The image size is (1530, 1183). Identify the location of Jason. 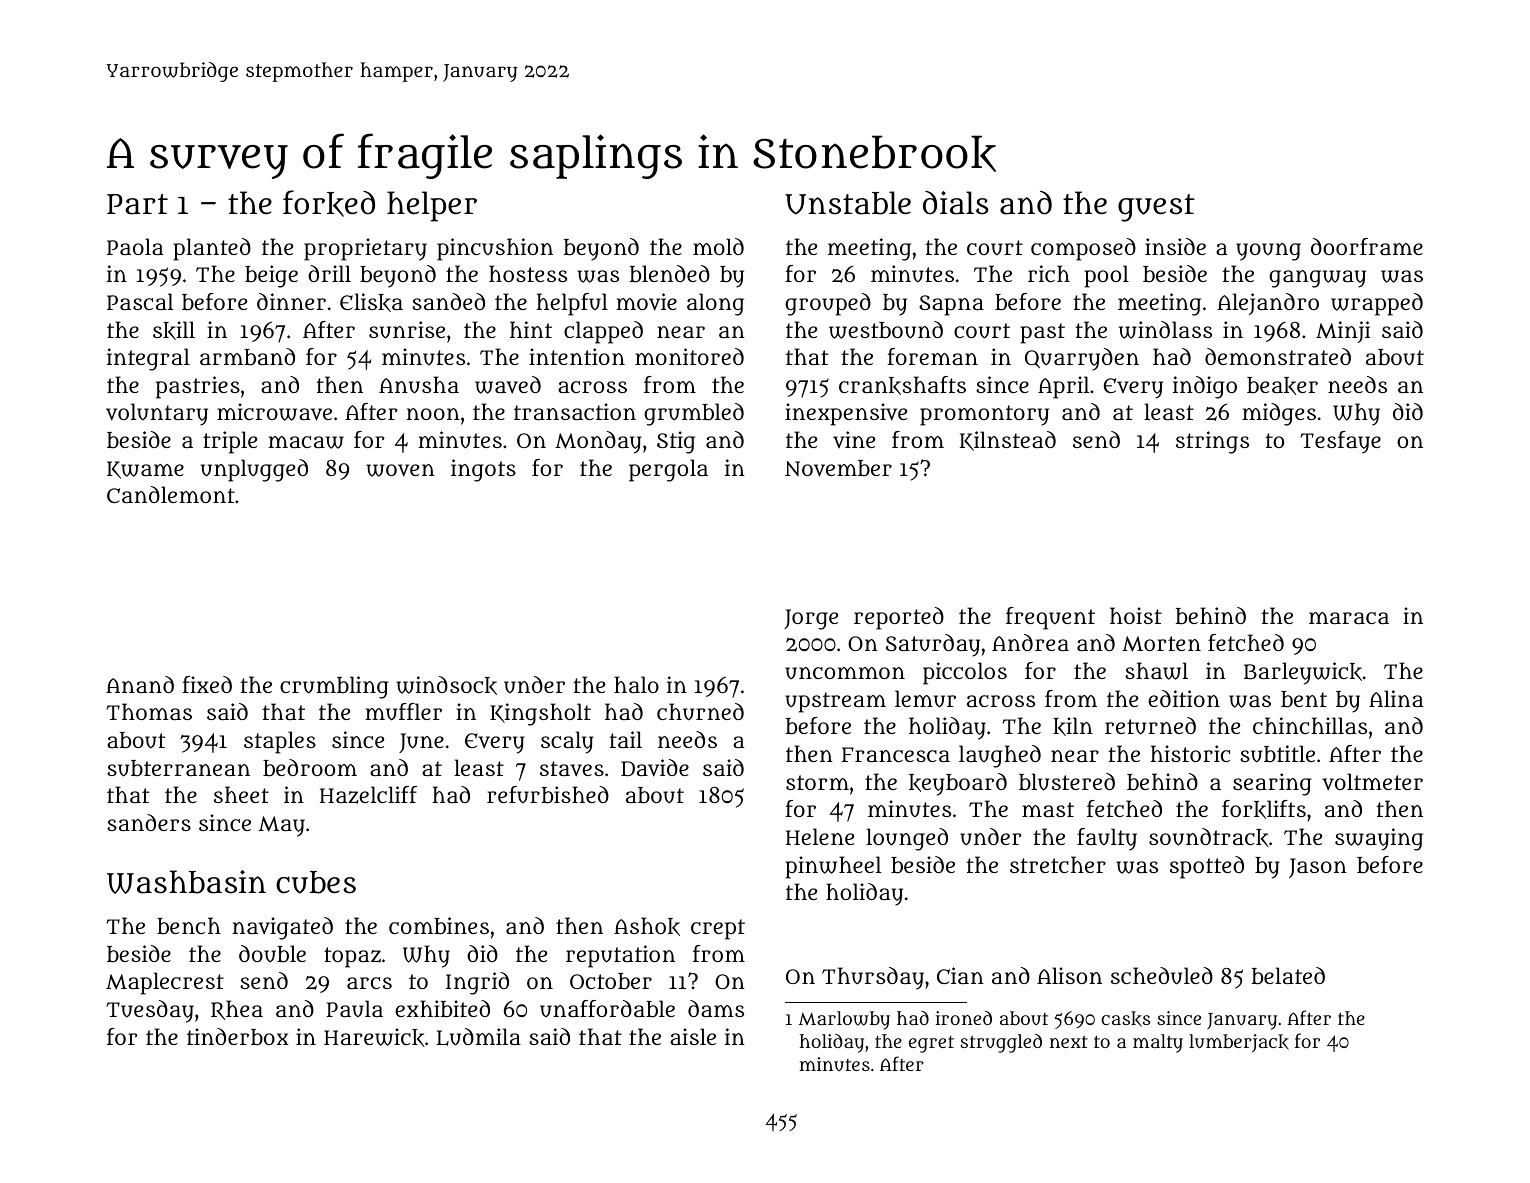
(1318, 868).
